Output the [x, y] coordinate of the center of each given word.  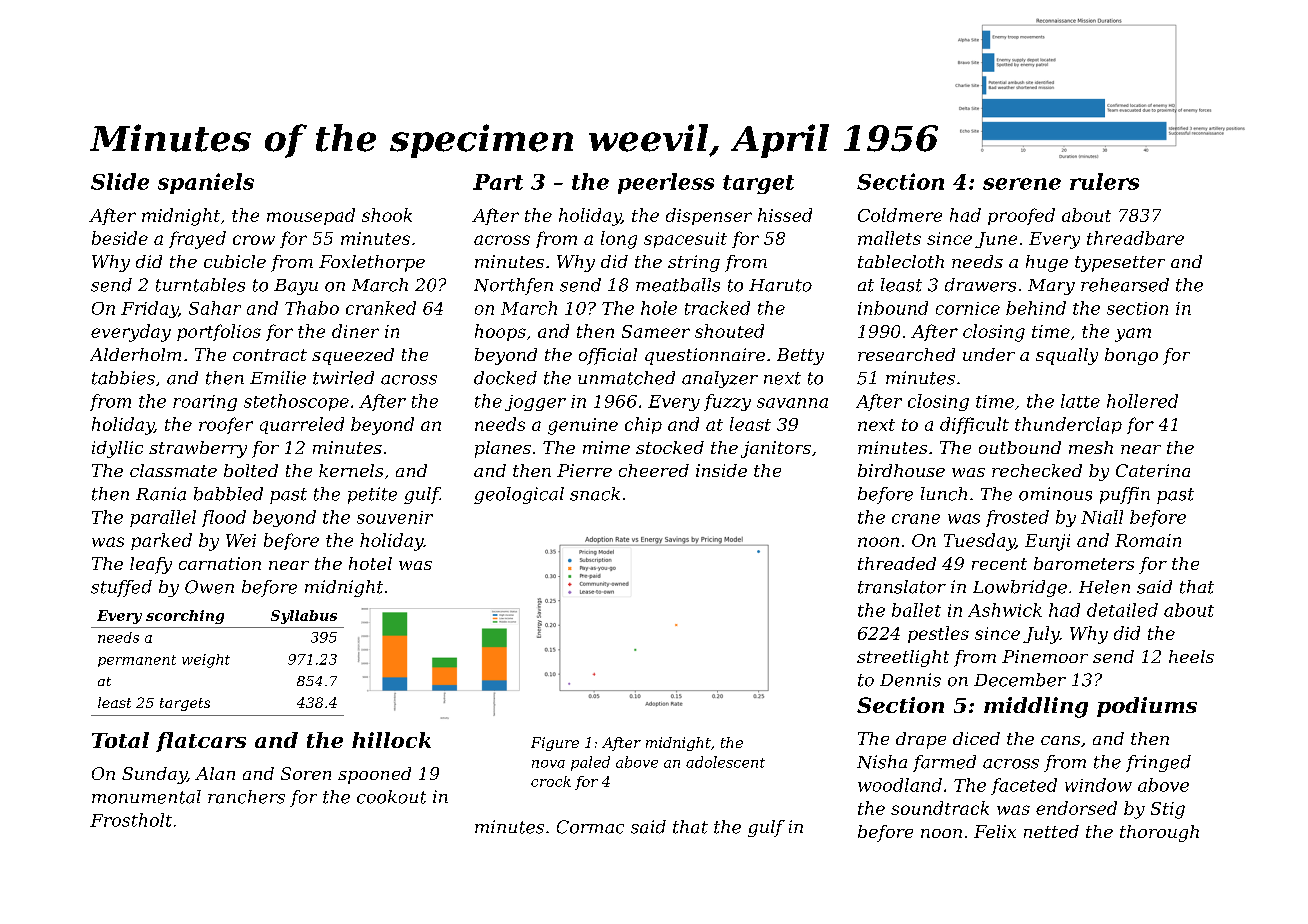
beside [120, 238]
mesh [1091, 447]
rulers [1104, 181]
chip [643, 425]
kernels [351, 470]
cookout [391, 797]
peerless [666, 183]
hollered [1142, 401]
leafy [151, 565]
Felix [995, 831]
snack [595, 494]
